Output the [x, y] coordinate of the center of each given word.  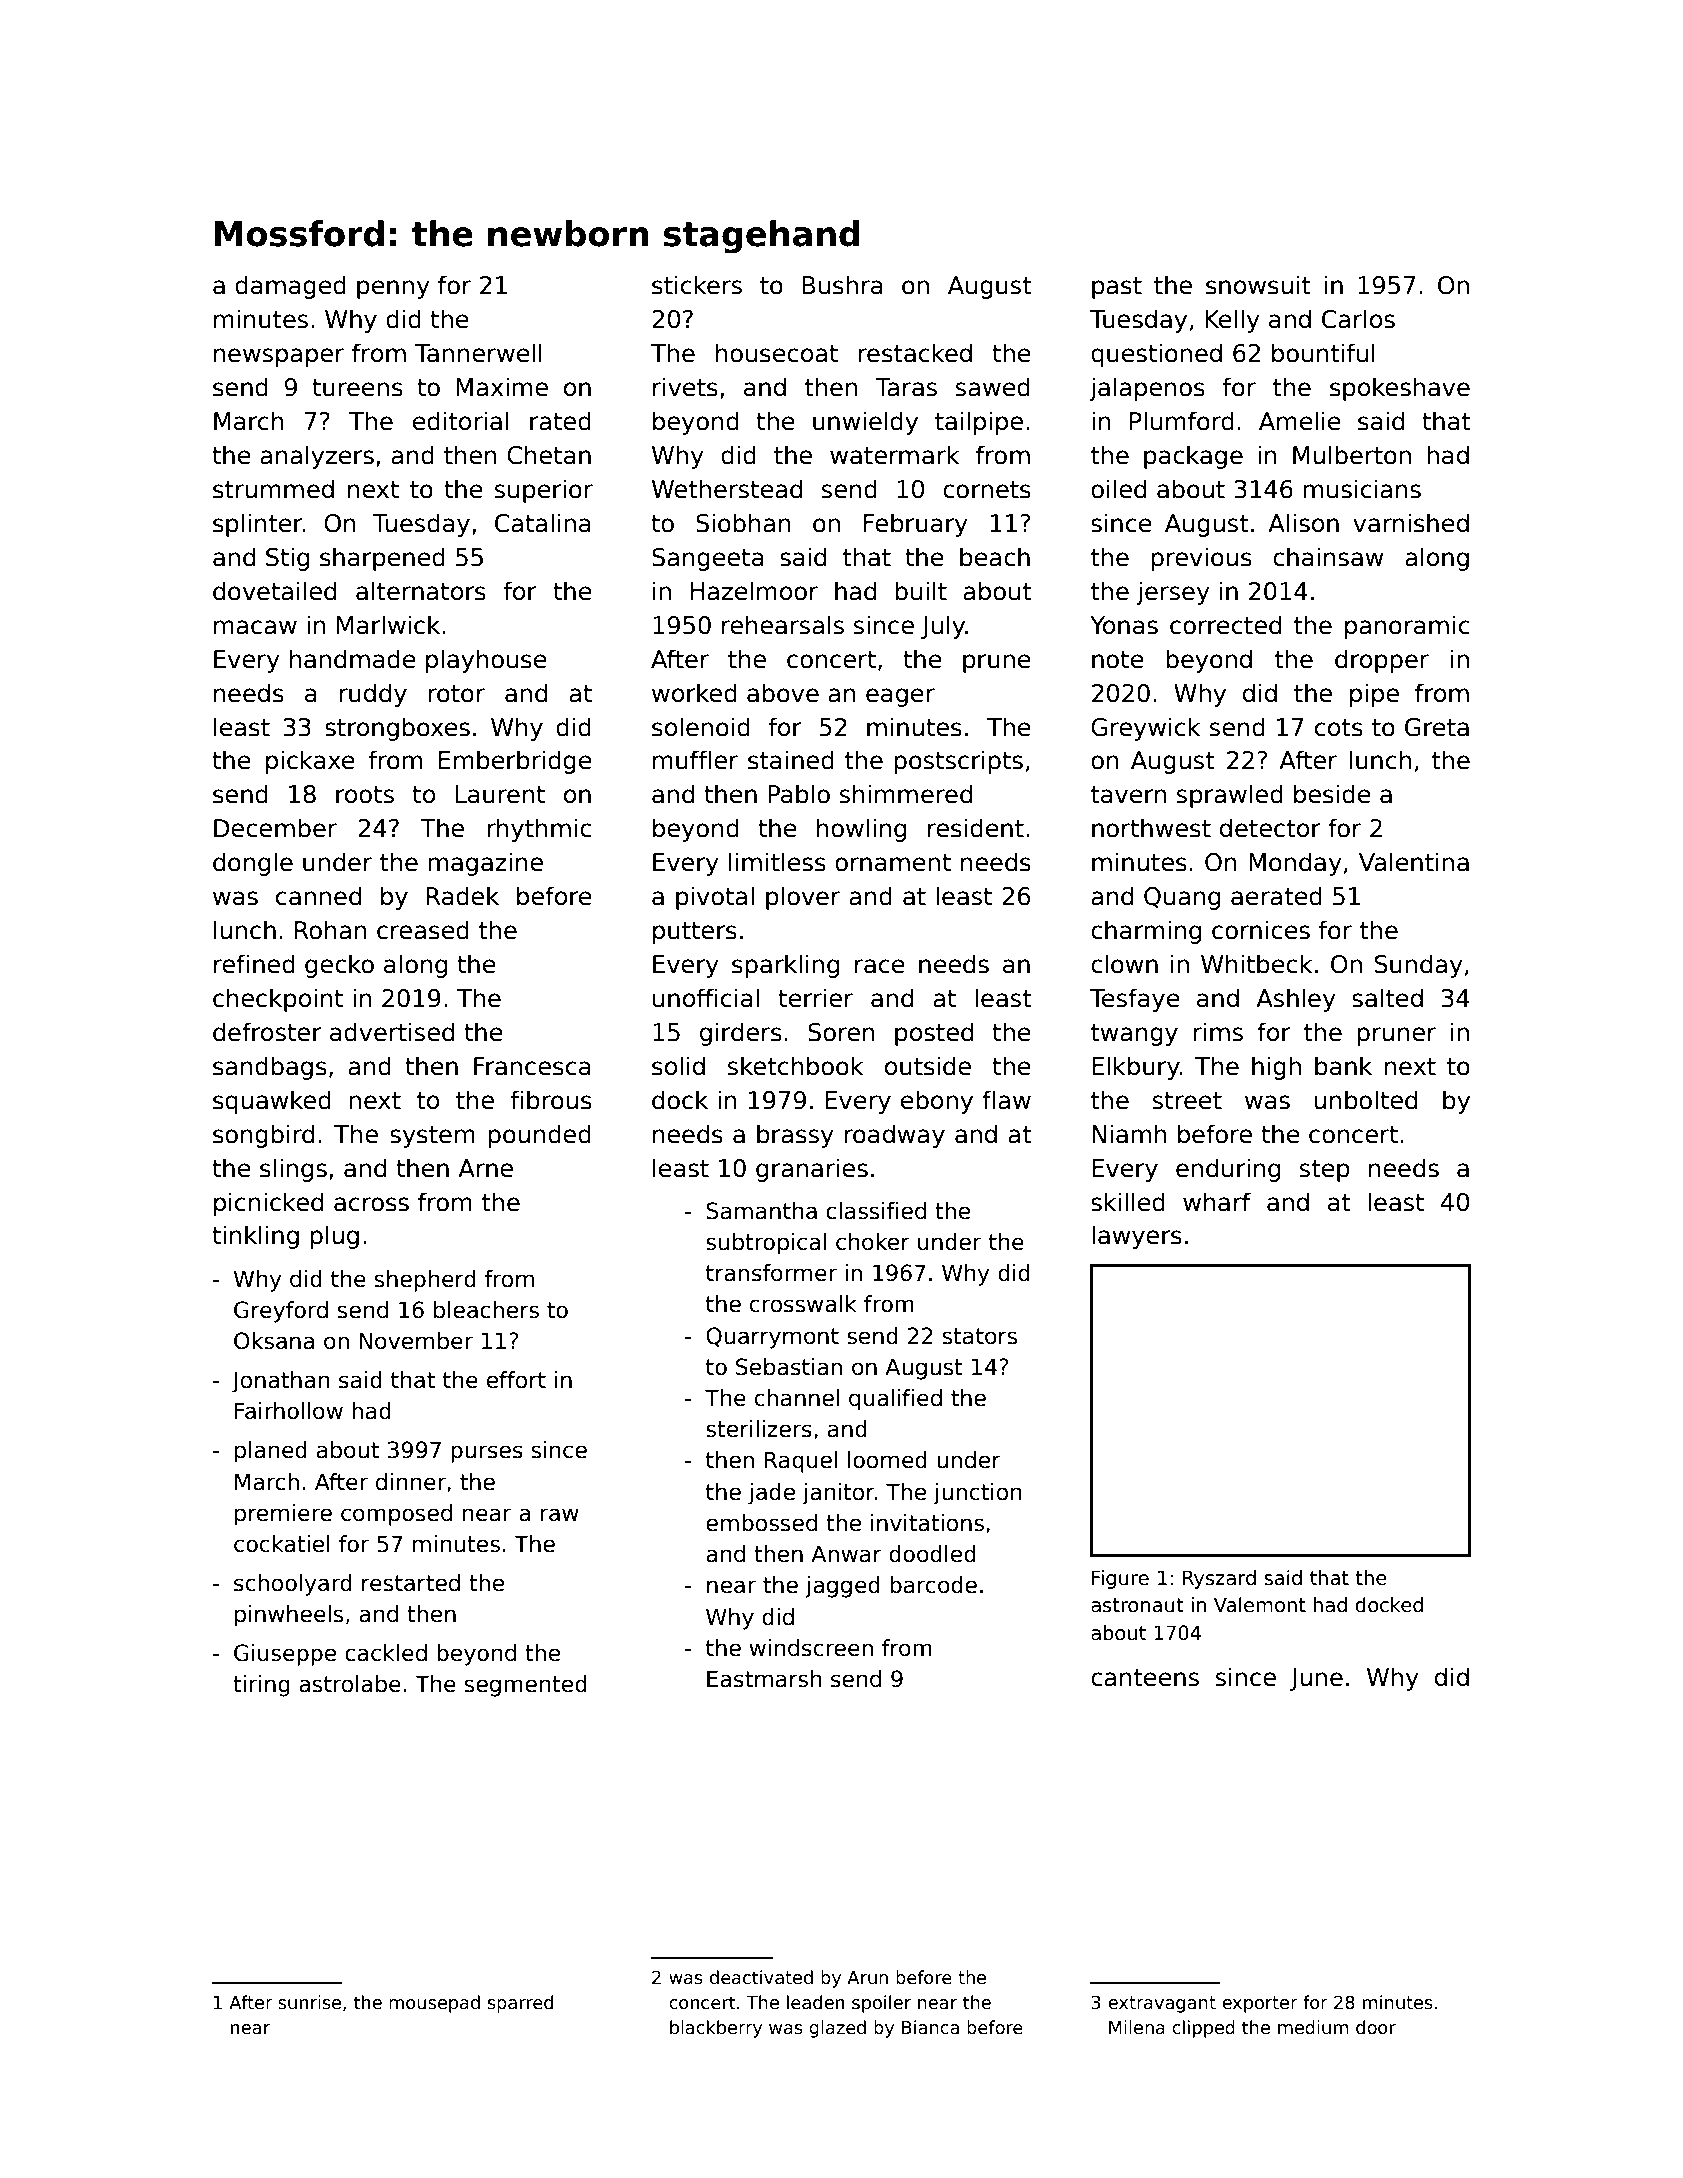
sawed [993, 387]
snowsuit [1258, 285]
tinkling [255, 1237]
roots [365, 795]
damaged [290, 287]
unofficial [706, 998]
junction [978, 1494]
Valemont [1260, 1605]
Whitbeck [1256, 964]
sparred [520, 2004]
